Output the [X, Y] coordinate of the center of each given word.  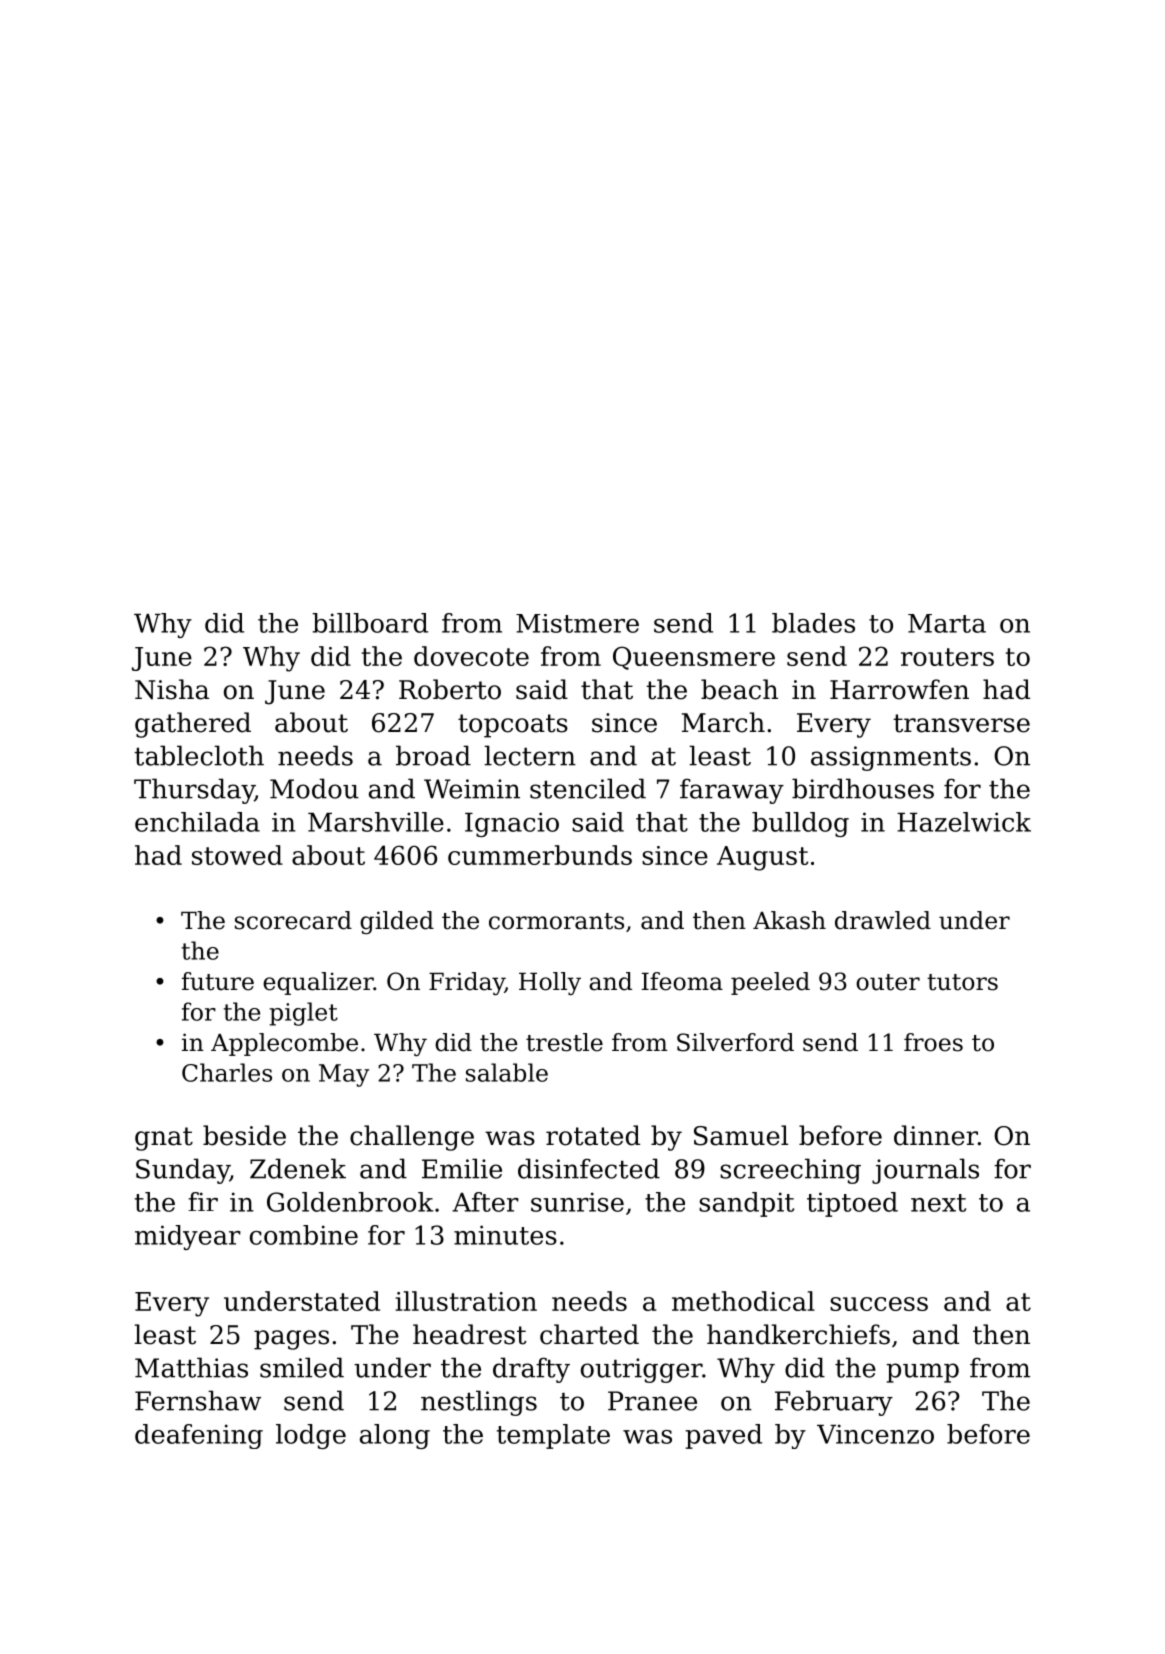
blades [813, 623]
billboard [370, 623]
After [485, 1202]
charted [589, 1334]
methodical [743, 1301]
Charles [227, 1072]
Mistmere [577, 623]
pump [922, 1373]
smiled [302, 1367]
